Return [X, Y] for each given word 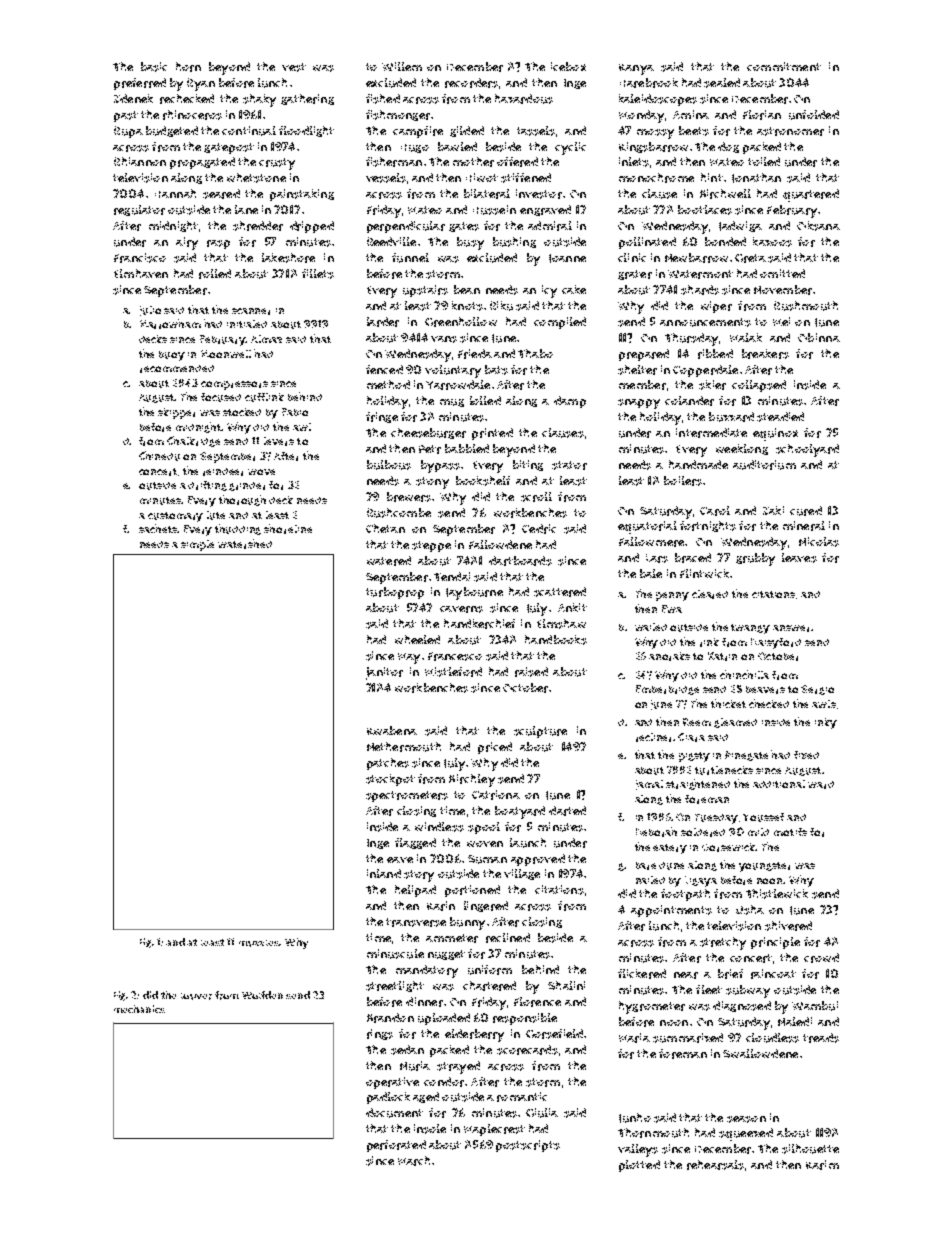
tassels [536, 131]
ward [821, 785]
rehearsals [715, 1165]
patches [388, 764]
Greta [750, 258]
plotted [639, 1166]
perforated [396, 1146]
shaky [259, 100]
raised [531, 672]
